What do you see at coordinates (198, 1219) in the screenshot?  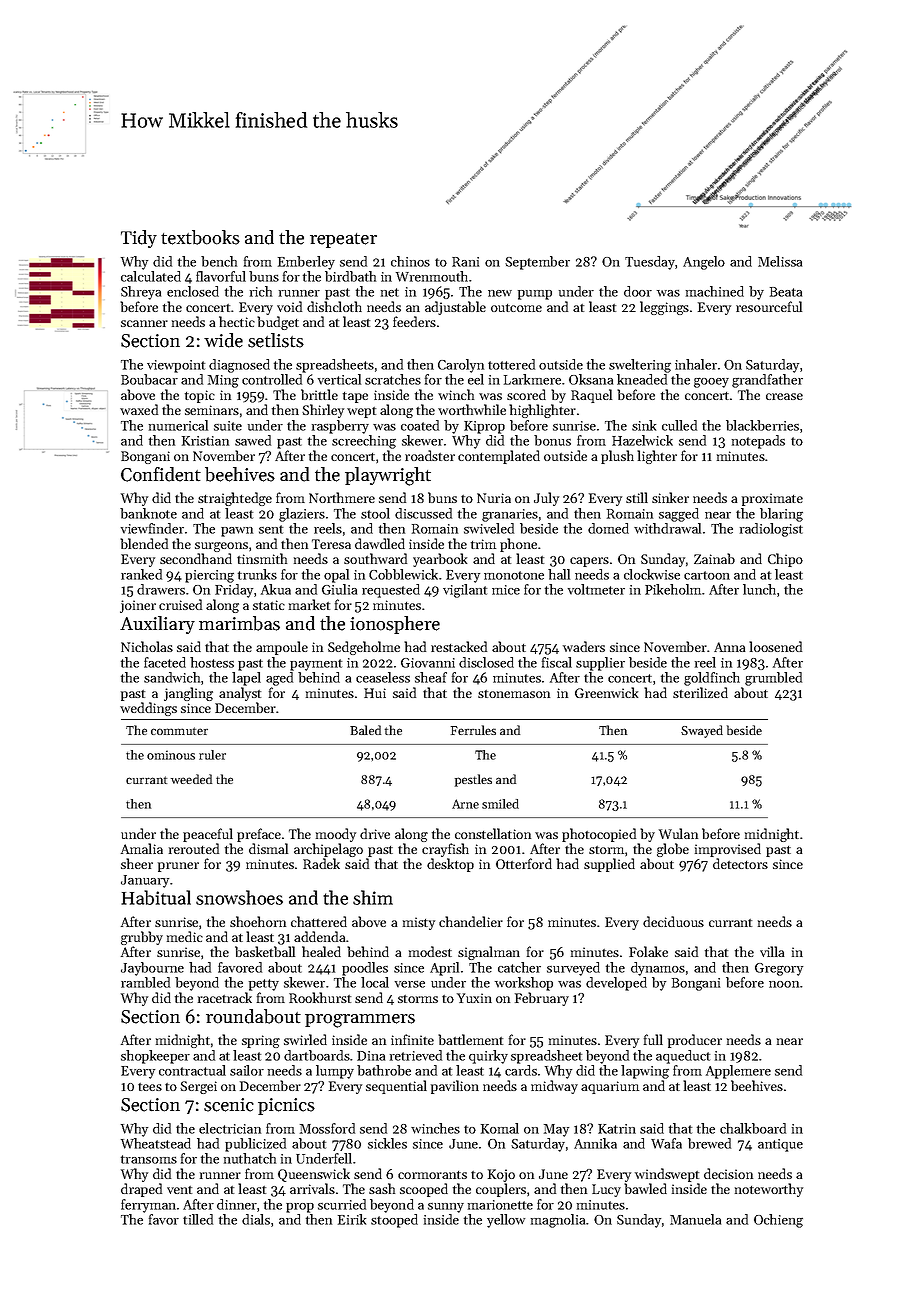 I see `tilled` at bounding box center [198, 1219].
